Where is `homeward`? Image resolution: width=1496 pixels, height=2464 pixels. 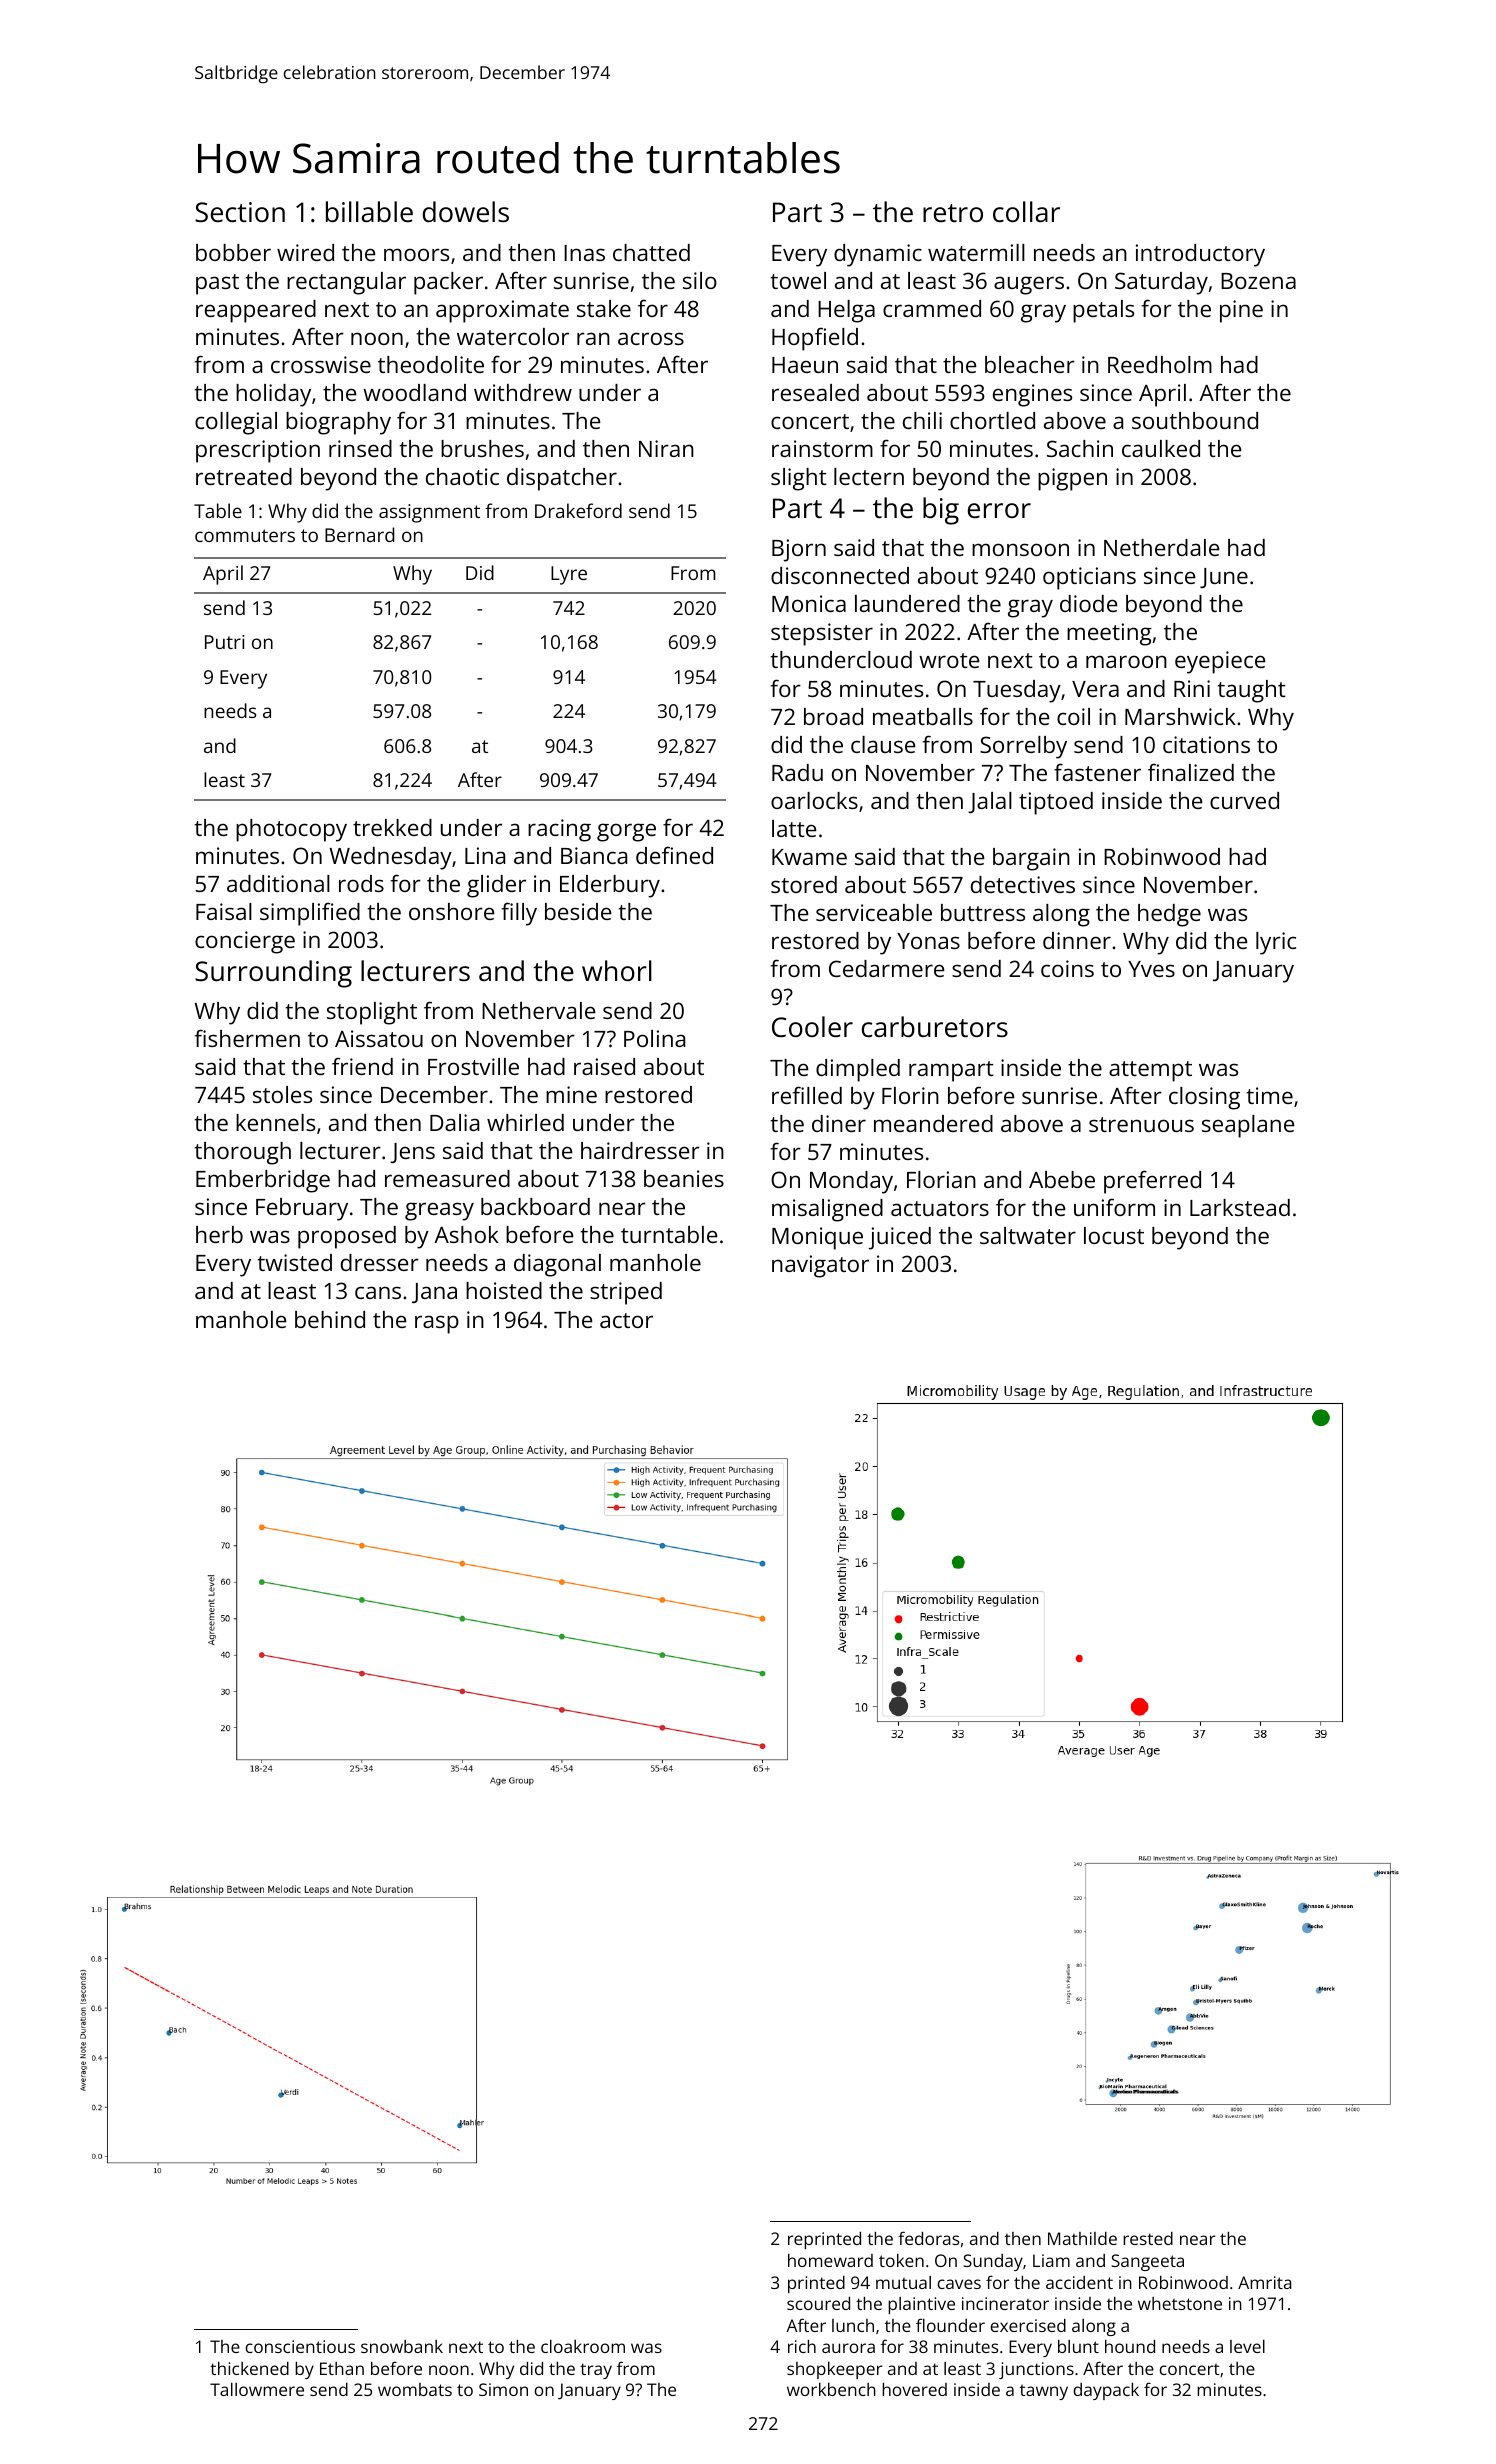 homeward is located at coordinates (830, 2260).
